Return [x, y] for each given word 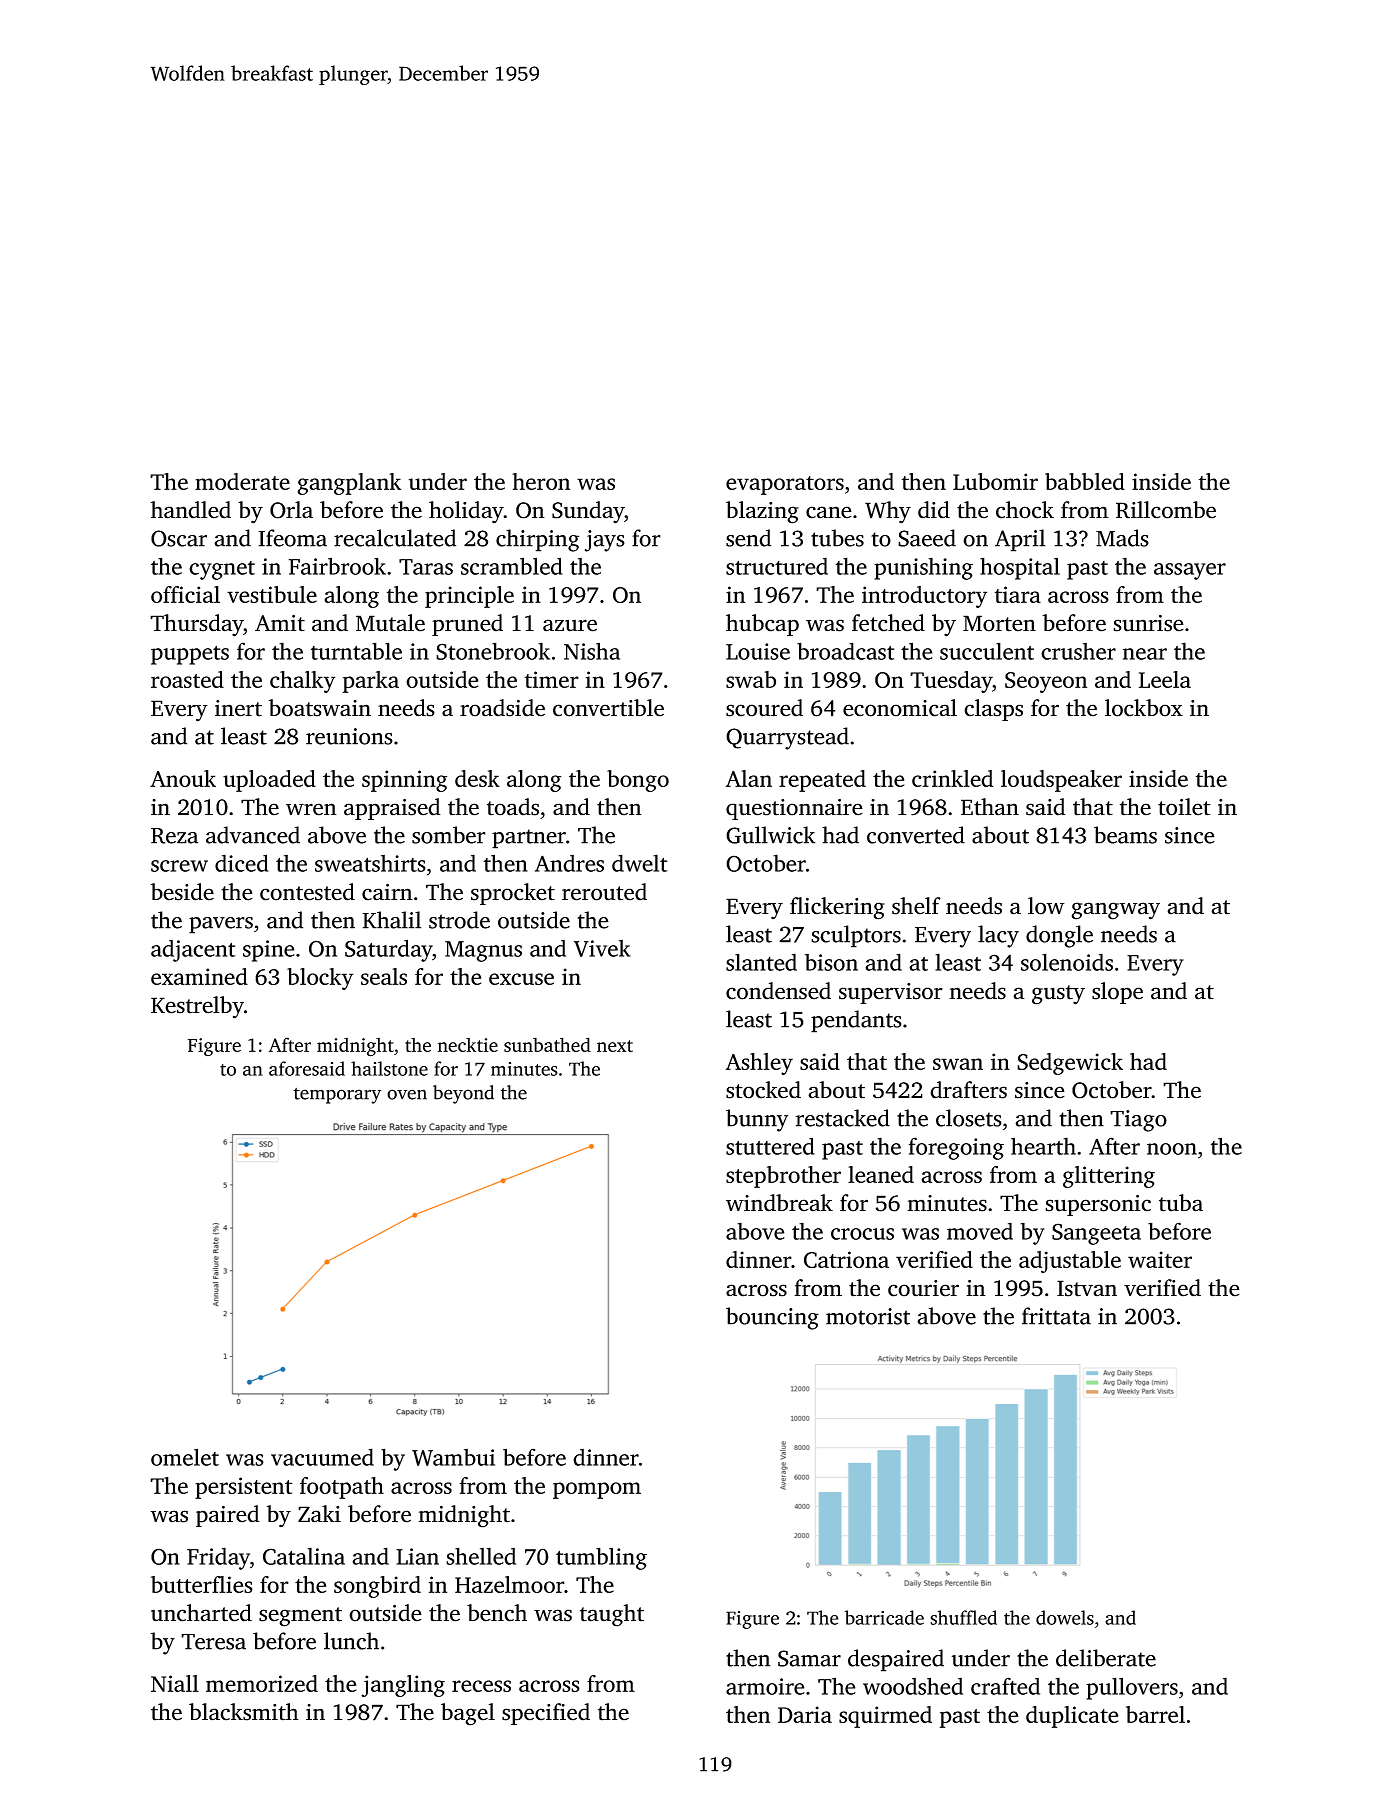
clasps [993, 710]
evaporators [785, 485]
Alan [749, 778]
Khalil [391, 920]
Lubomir [995, 481]
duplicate [1072, 1717]
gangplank [349, 484]
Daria [805, 1714]
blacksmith [244, 1712]
